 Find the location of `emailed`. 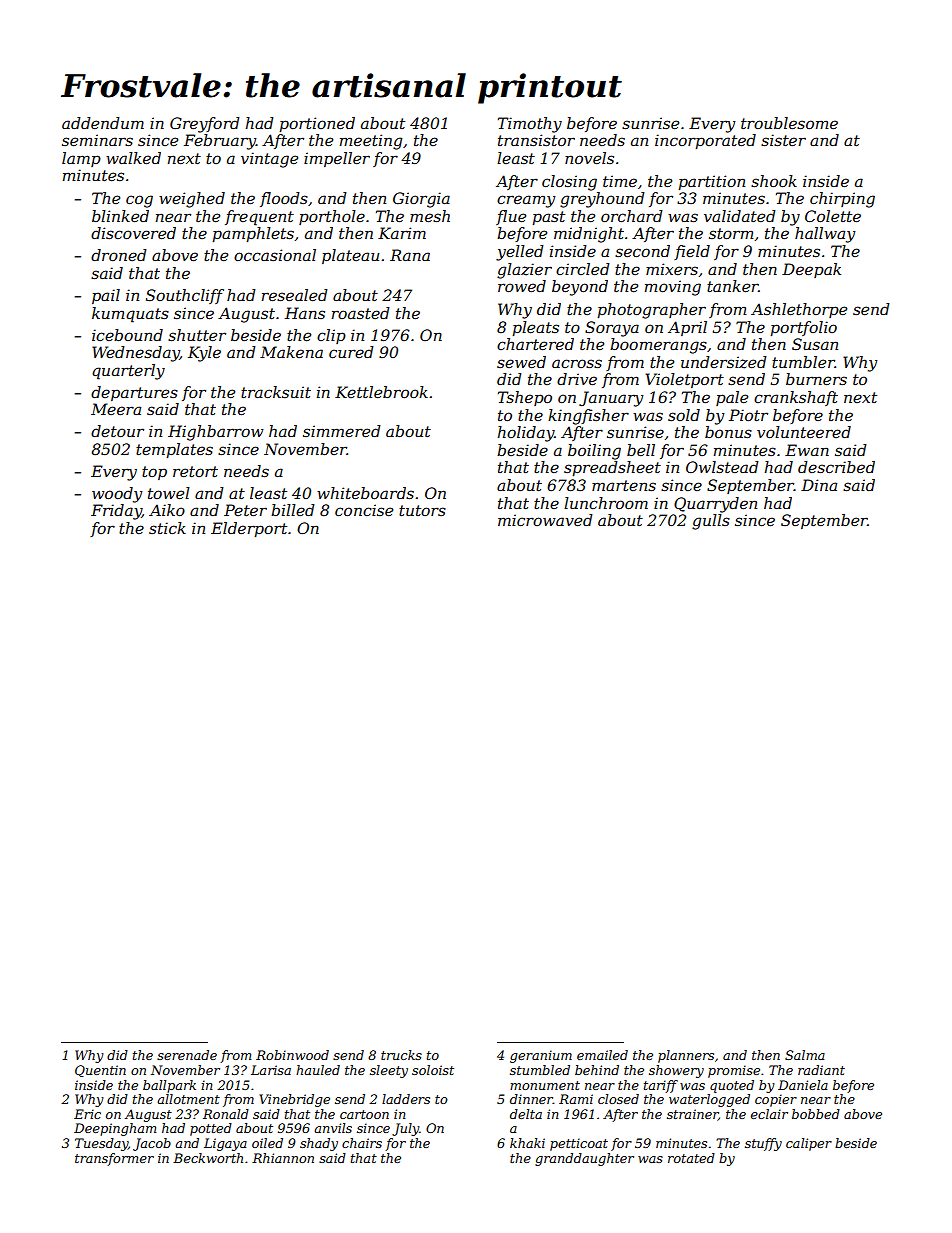

emailed is located at coordinates (602, 1055).
